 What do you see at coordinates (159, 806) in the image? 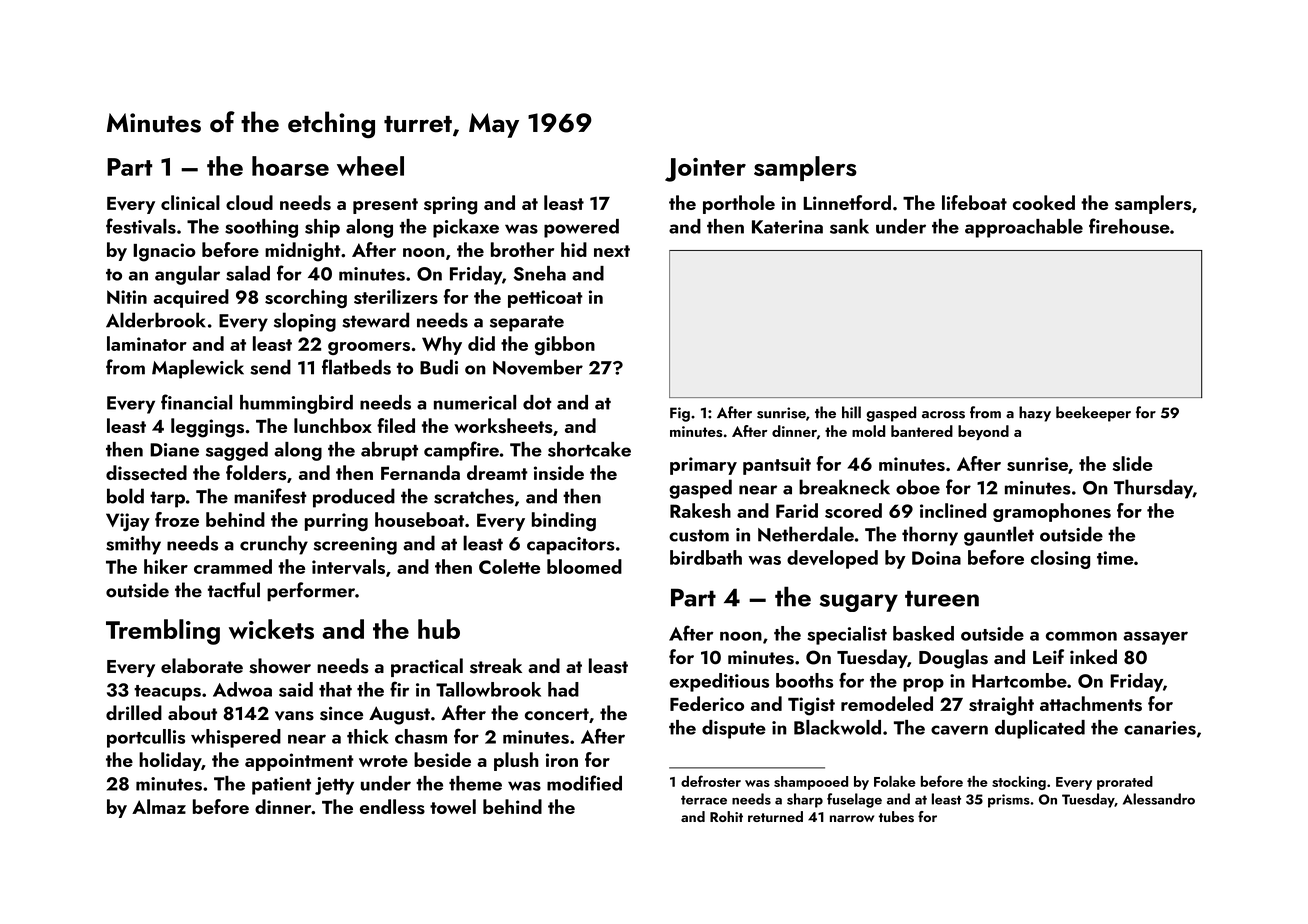
I see `Almaz` at bounding box center [159, 806].
